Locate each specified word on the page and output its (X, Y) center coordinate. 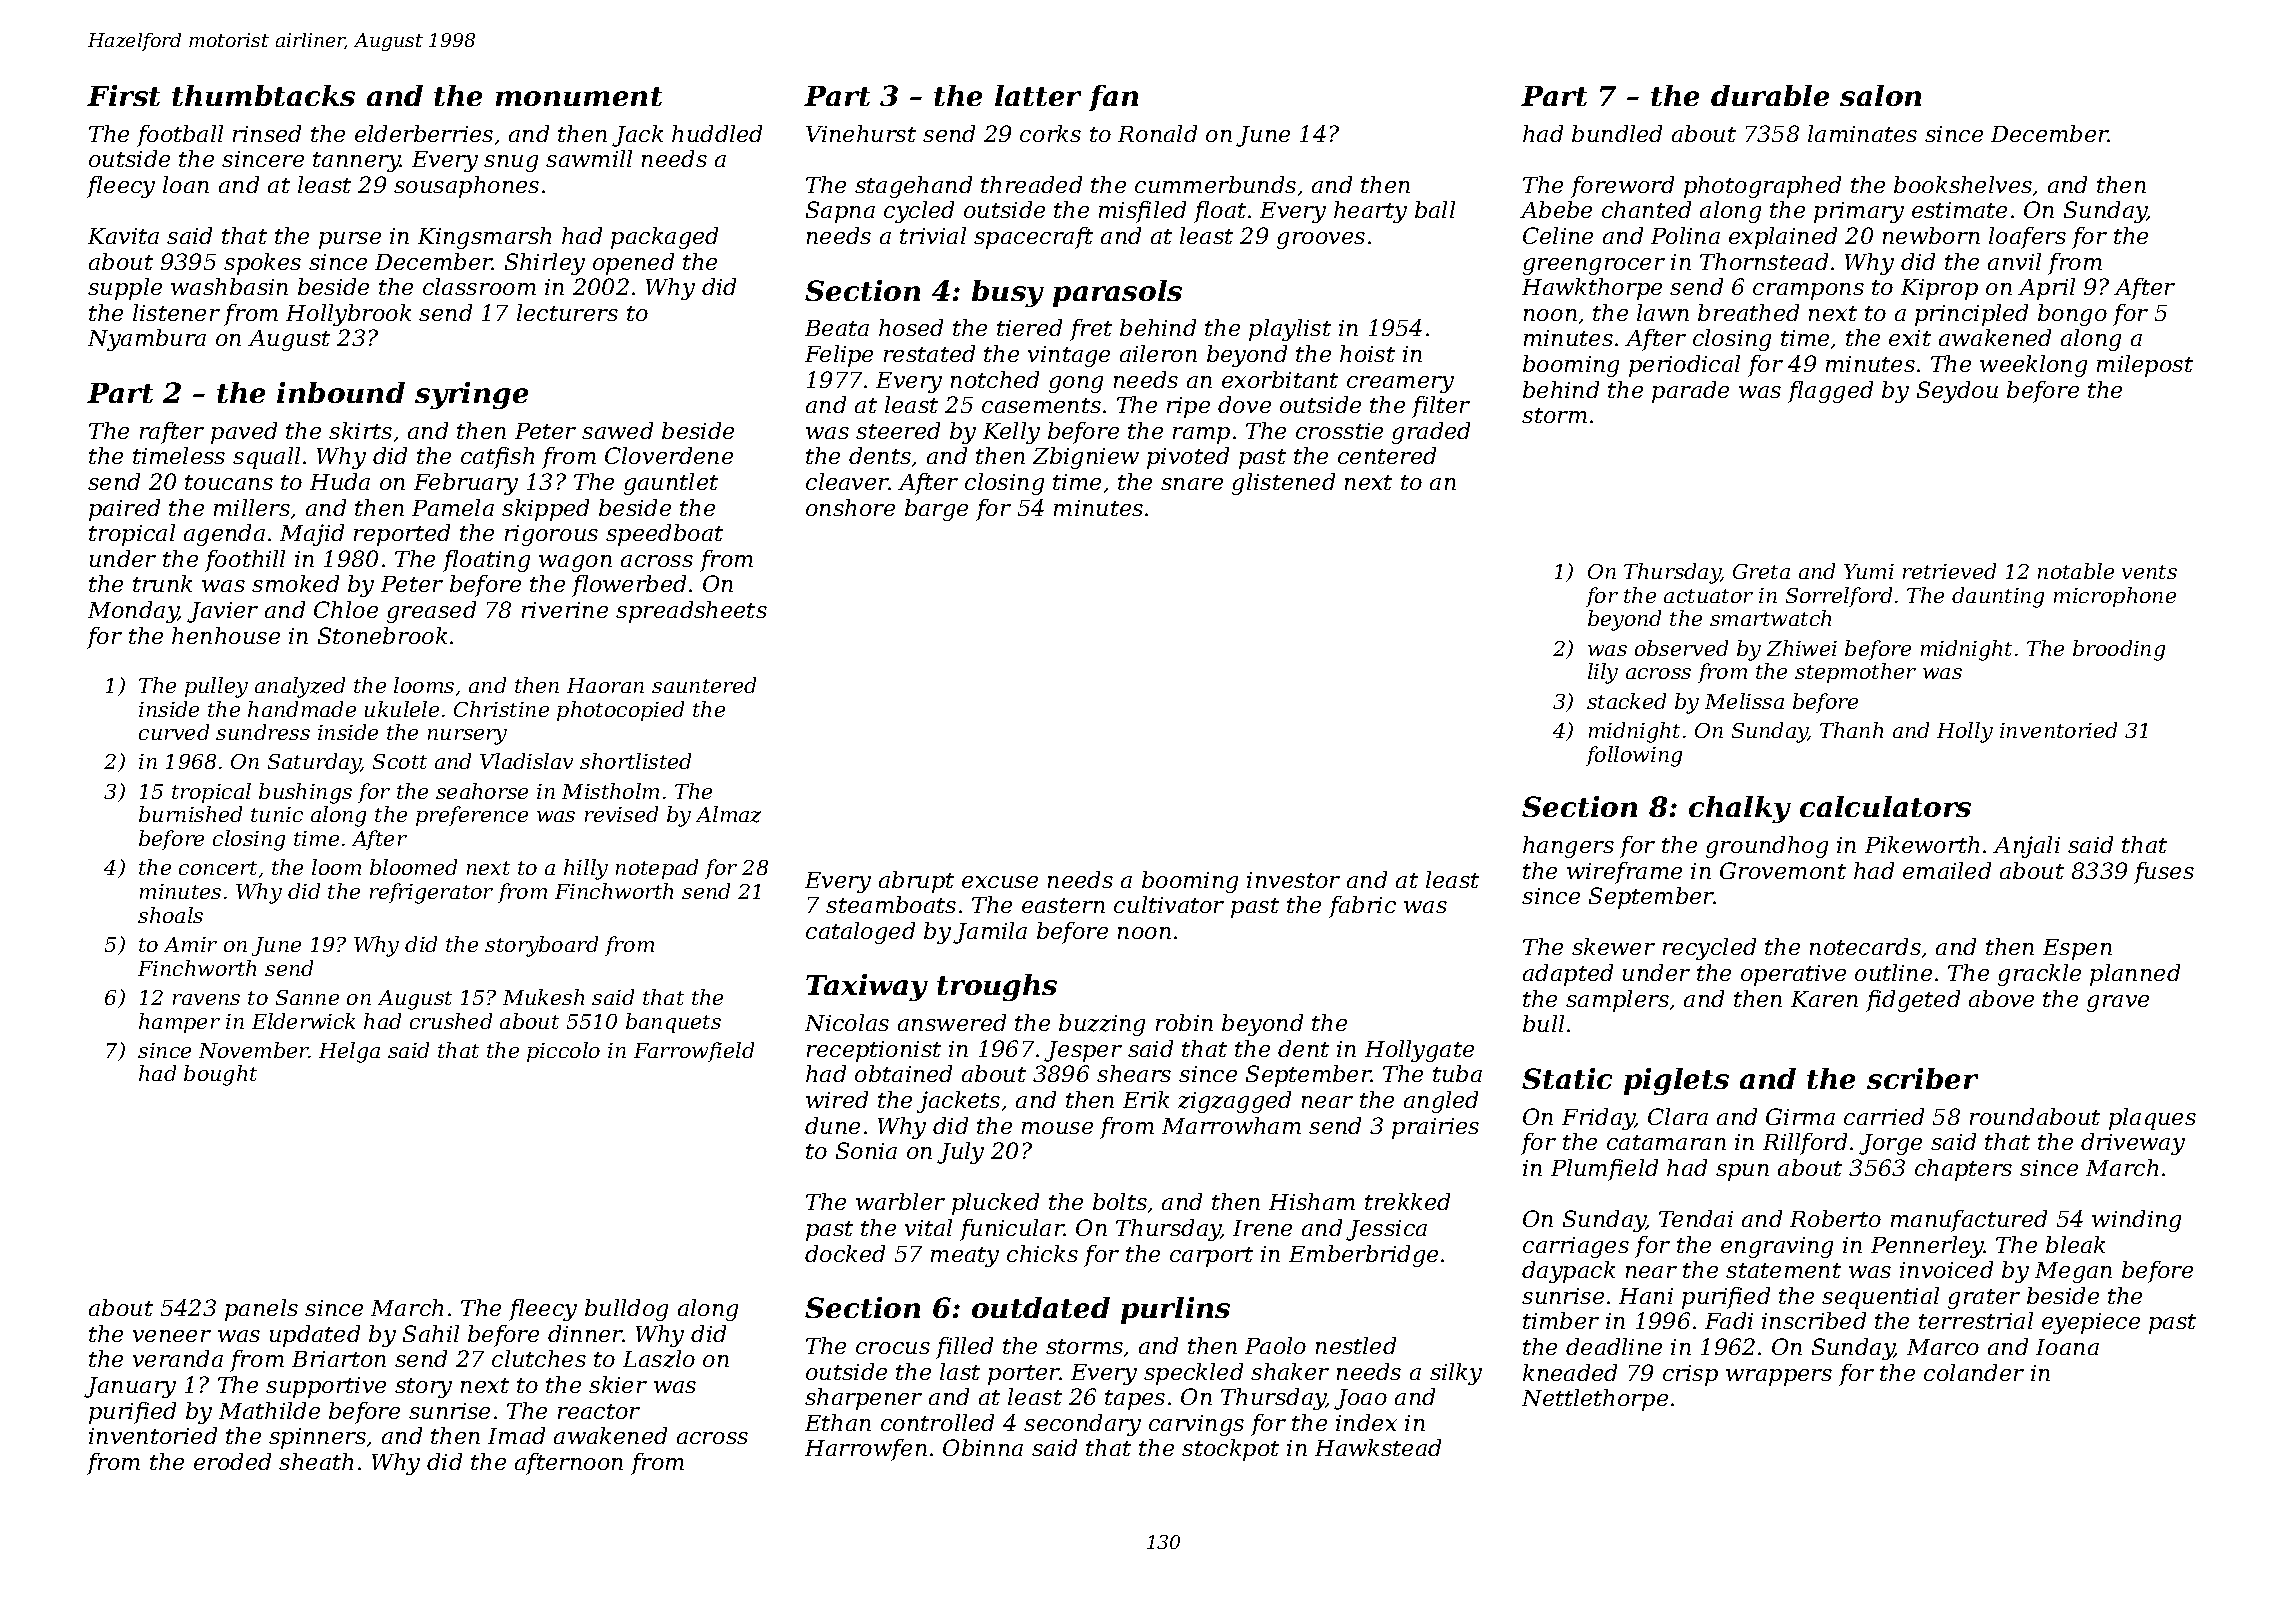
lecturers (567, 312)
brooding (2119, 650)
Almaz (728, 814)
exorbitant (1280, 379)
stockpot (1230, 1450)
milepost (2145, 366)
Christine (501, 709)
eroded (232, 1461)
